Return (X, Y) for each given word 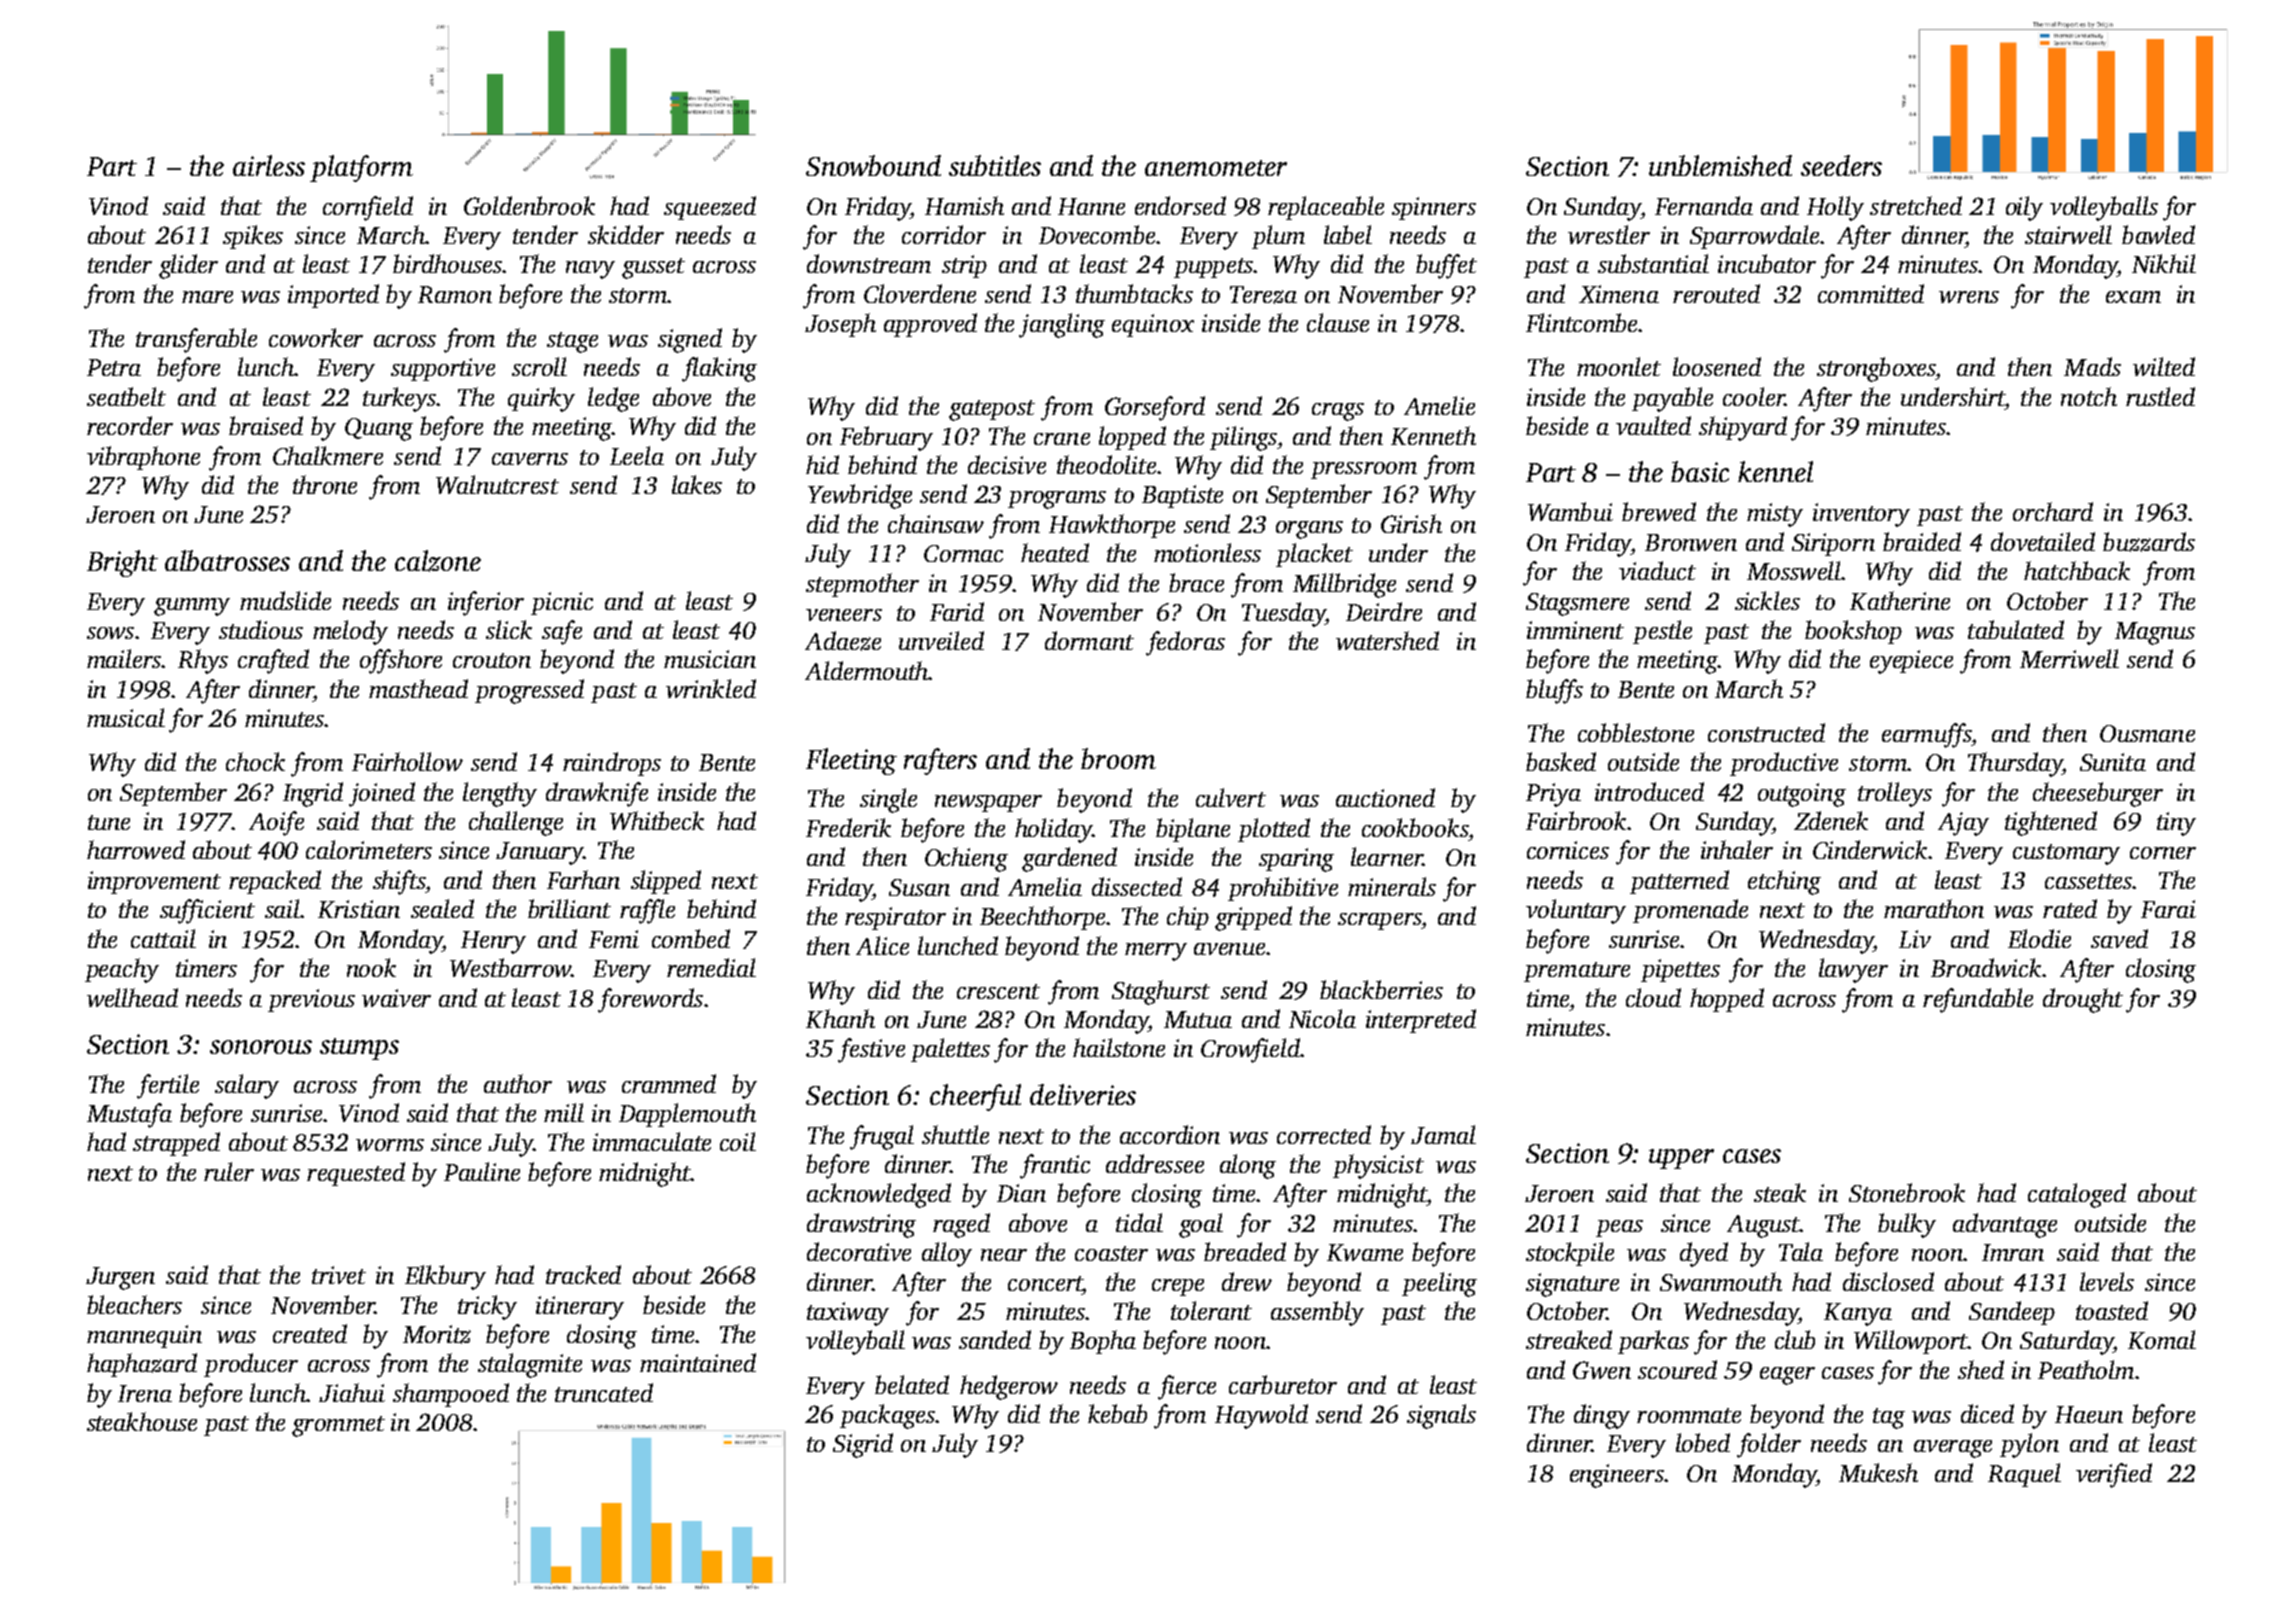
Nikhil (2164, 263)
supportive (443, 369)
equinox (1153, 325)
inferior (486, 603)
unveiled (941, 640)
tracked (583, 1274)
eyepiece (1911, 662)
